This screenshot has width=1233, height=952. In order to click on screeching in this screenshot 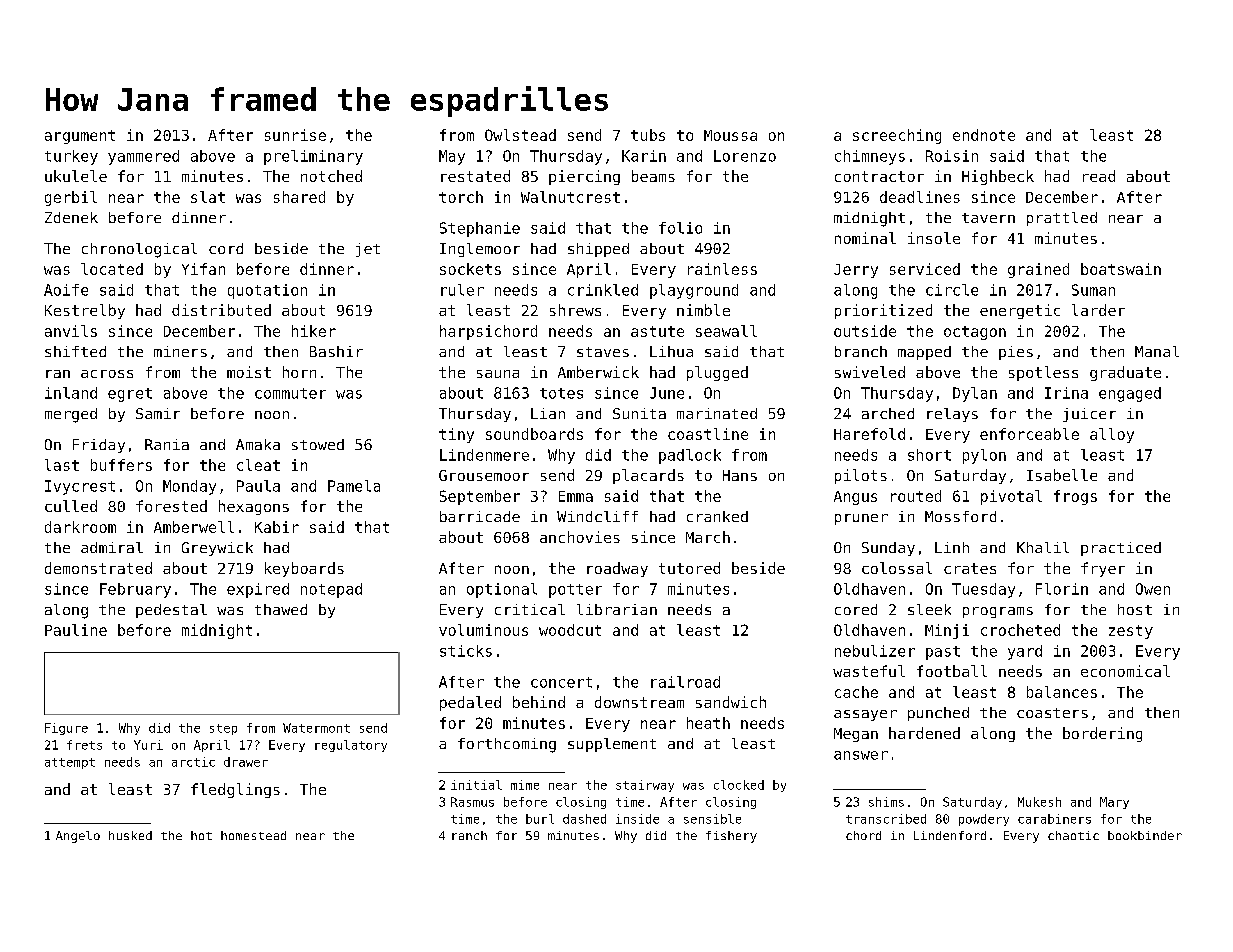, I will do `click(897, 136)`.
